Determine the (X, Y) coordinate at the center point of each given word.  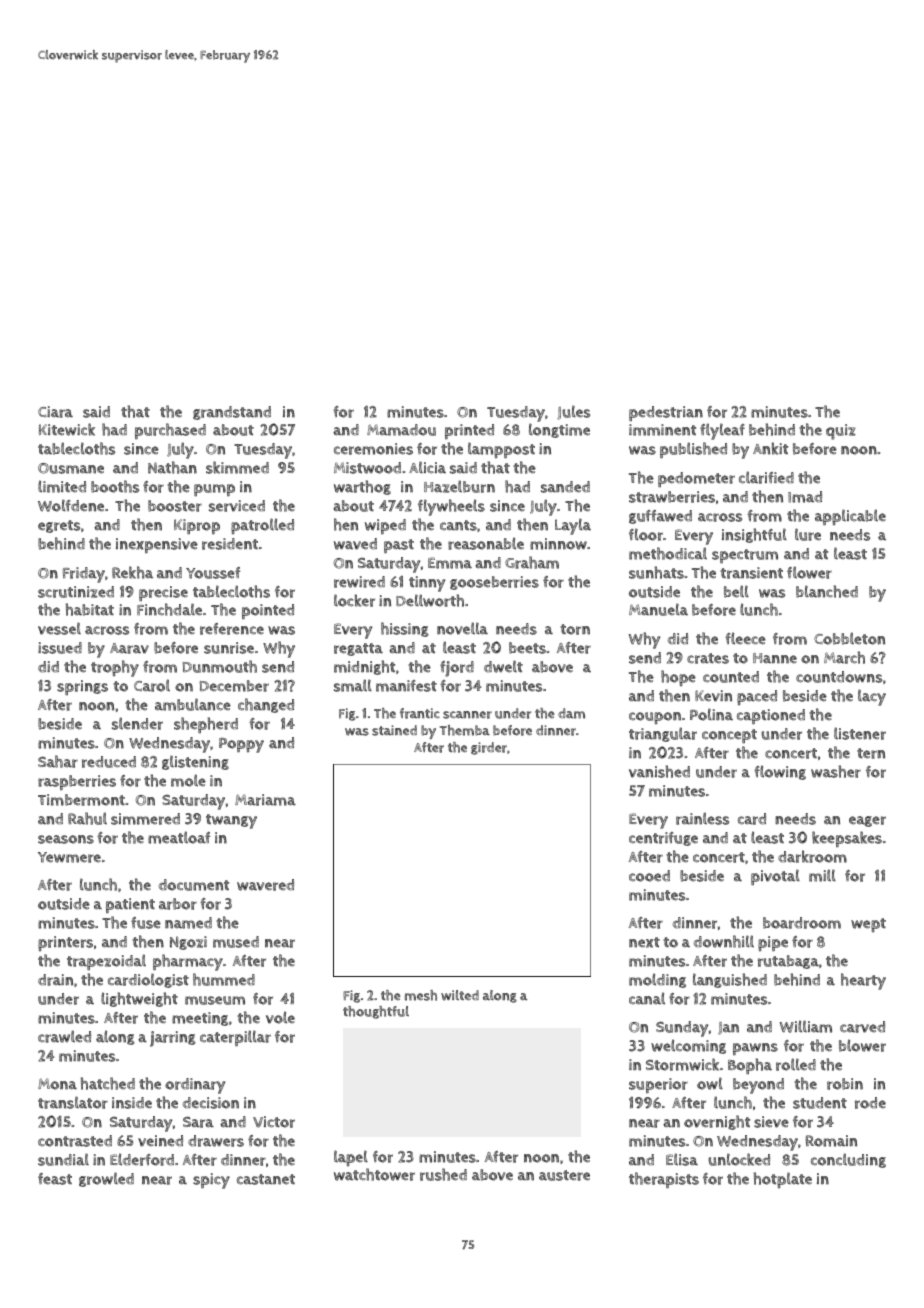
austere (564, 1175)
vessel (59, 628)
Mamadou (401, 430)
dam (571, 713)
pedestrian (666, 414)
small (353, 685)
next (644, 942)
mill (822, 875)
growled (106, 1179)
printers (65, 944)
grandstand (232, 413)
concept (729, 736)
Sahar (58, 761)
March (844, 657)
